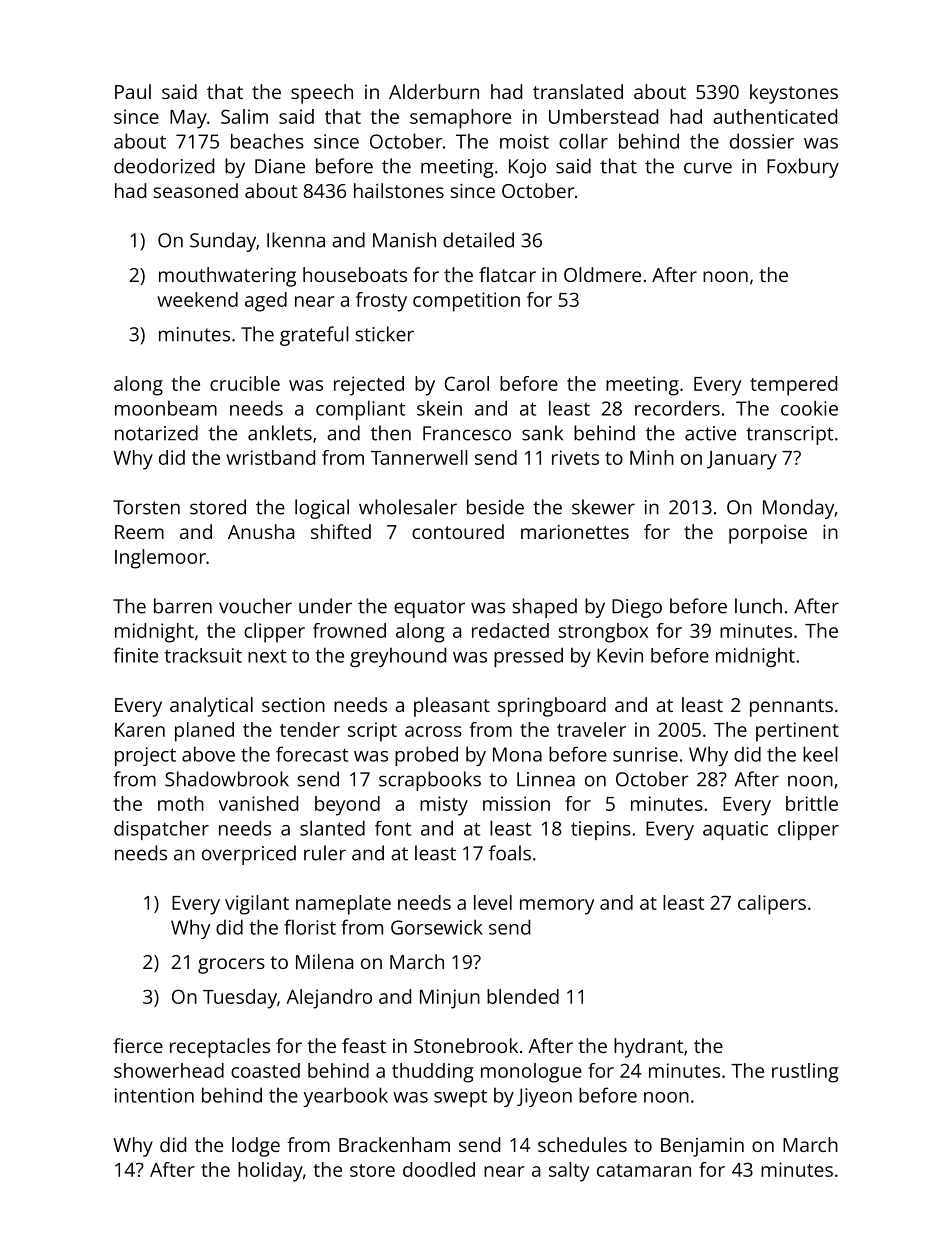 This screenshot has height=1233, width=952. Describe the element at coordinates (793, 386) in the screenshot. I see `tempered` at that location.
